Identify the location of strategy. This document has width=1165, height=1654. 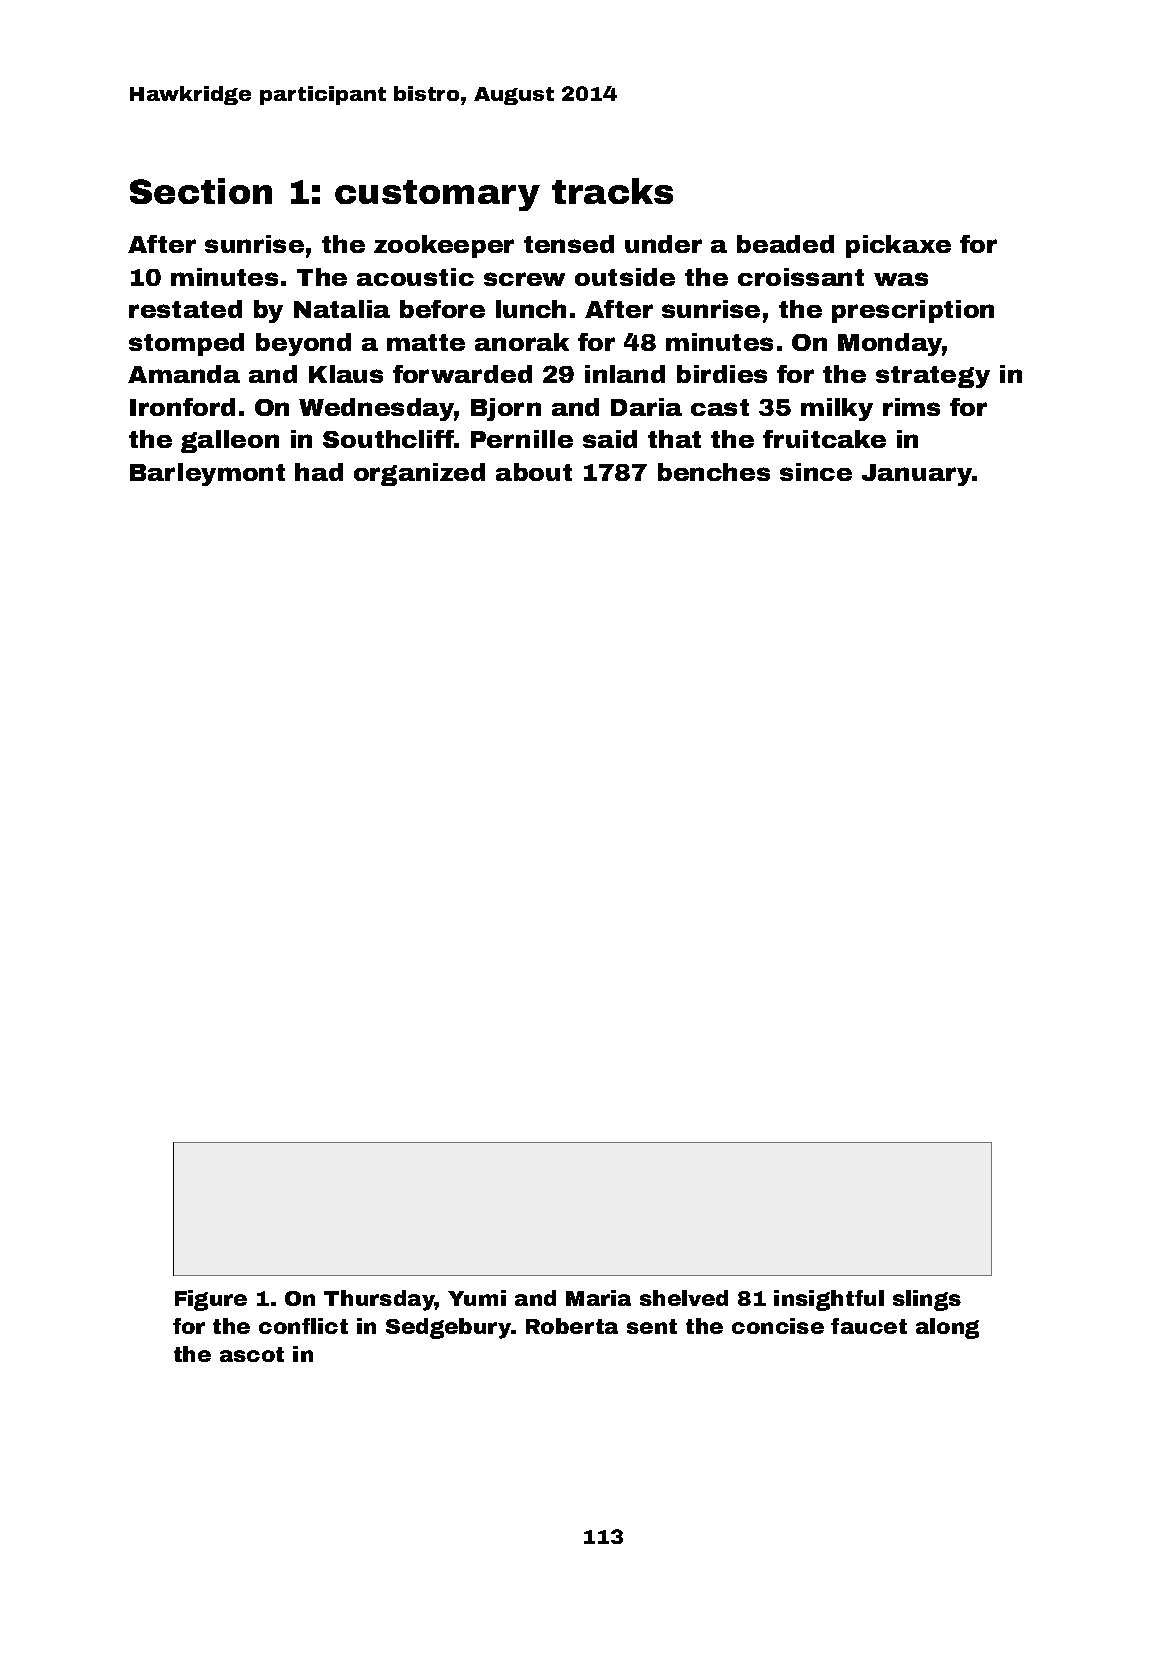
(933, 377).
